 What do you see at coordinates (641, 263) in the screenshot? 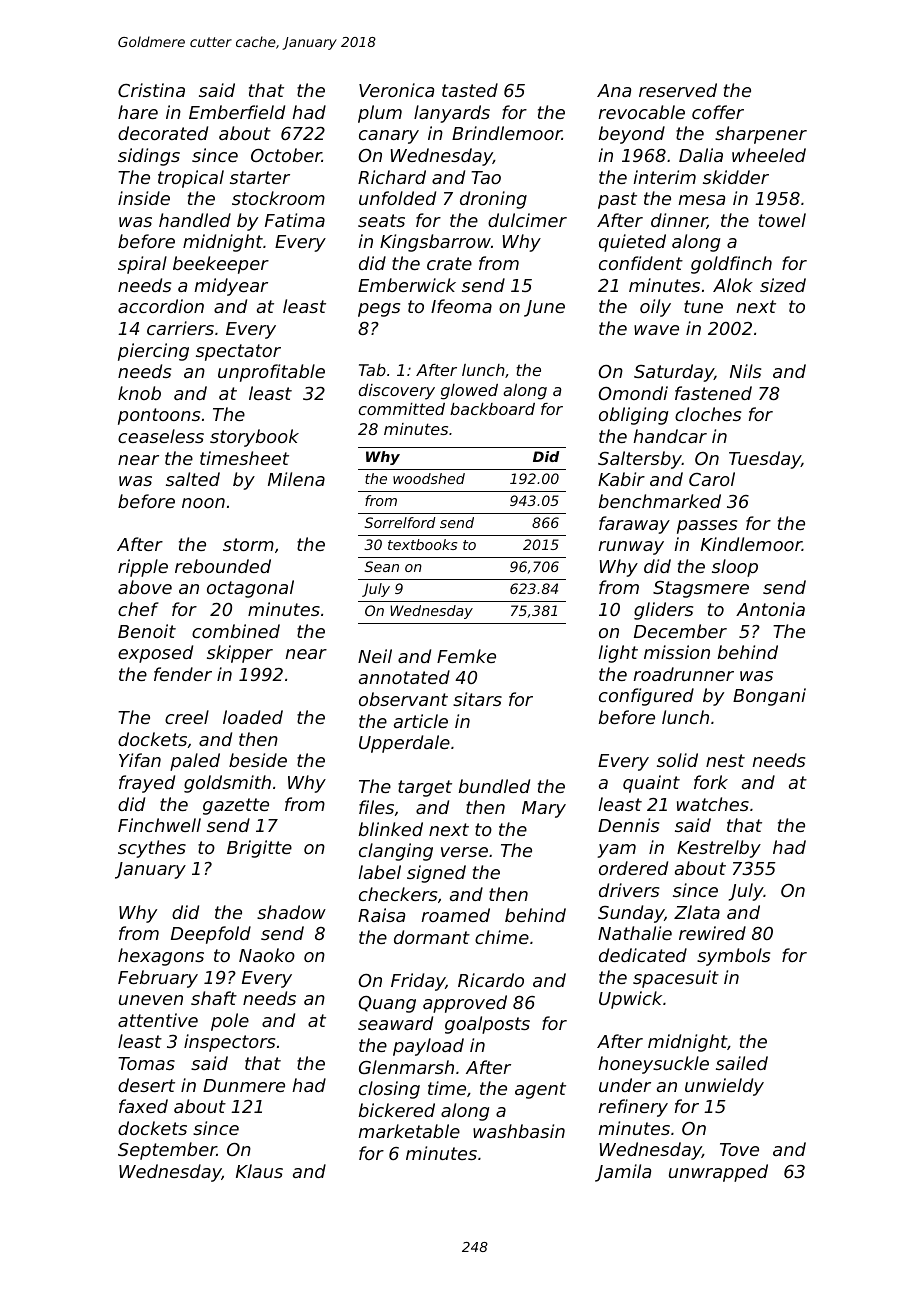
I see `confident` at bounding box center [641, 263].
